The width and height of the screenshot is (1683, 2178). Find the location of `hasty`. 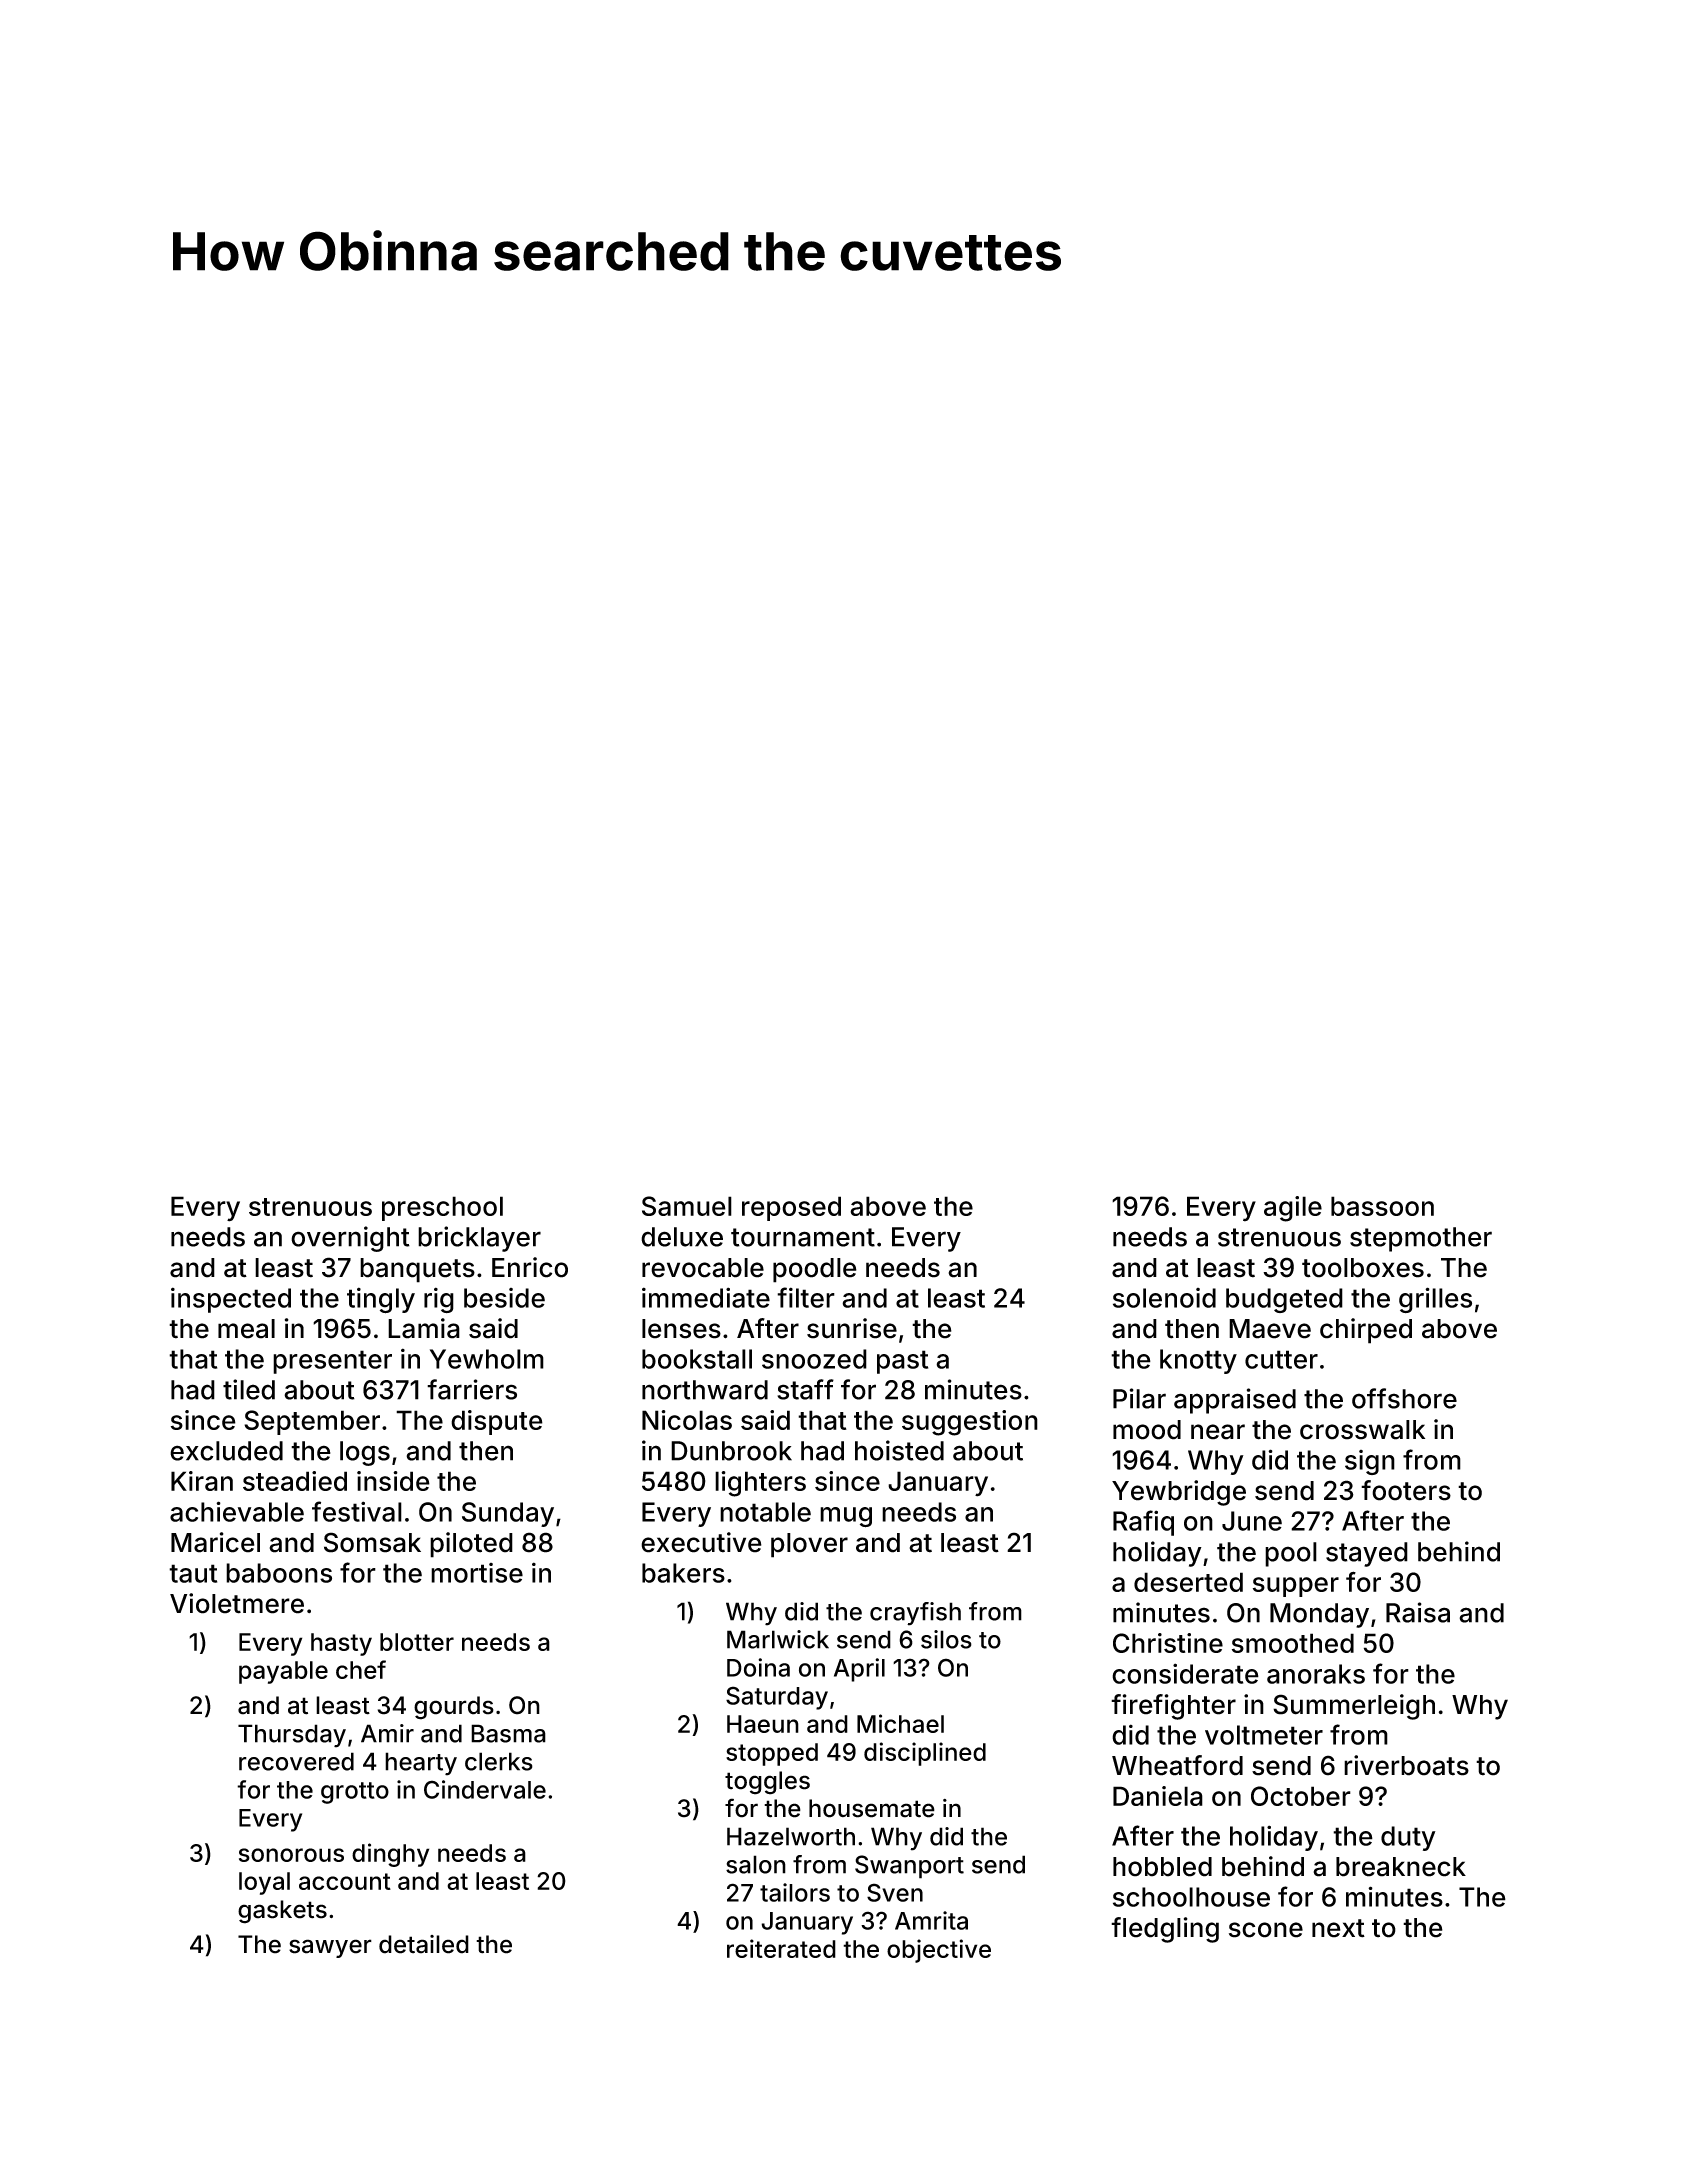

hasty is located at coordinates (341, 1644).
